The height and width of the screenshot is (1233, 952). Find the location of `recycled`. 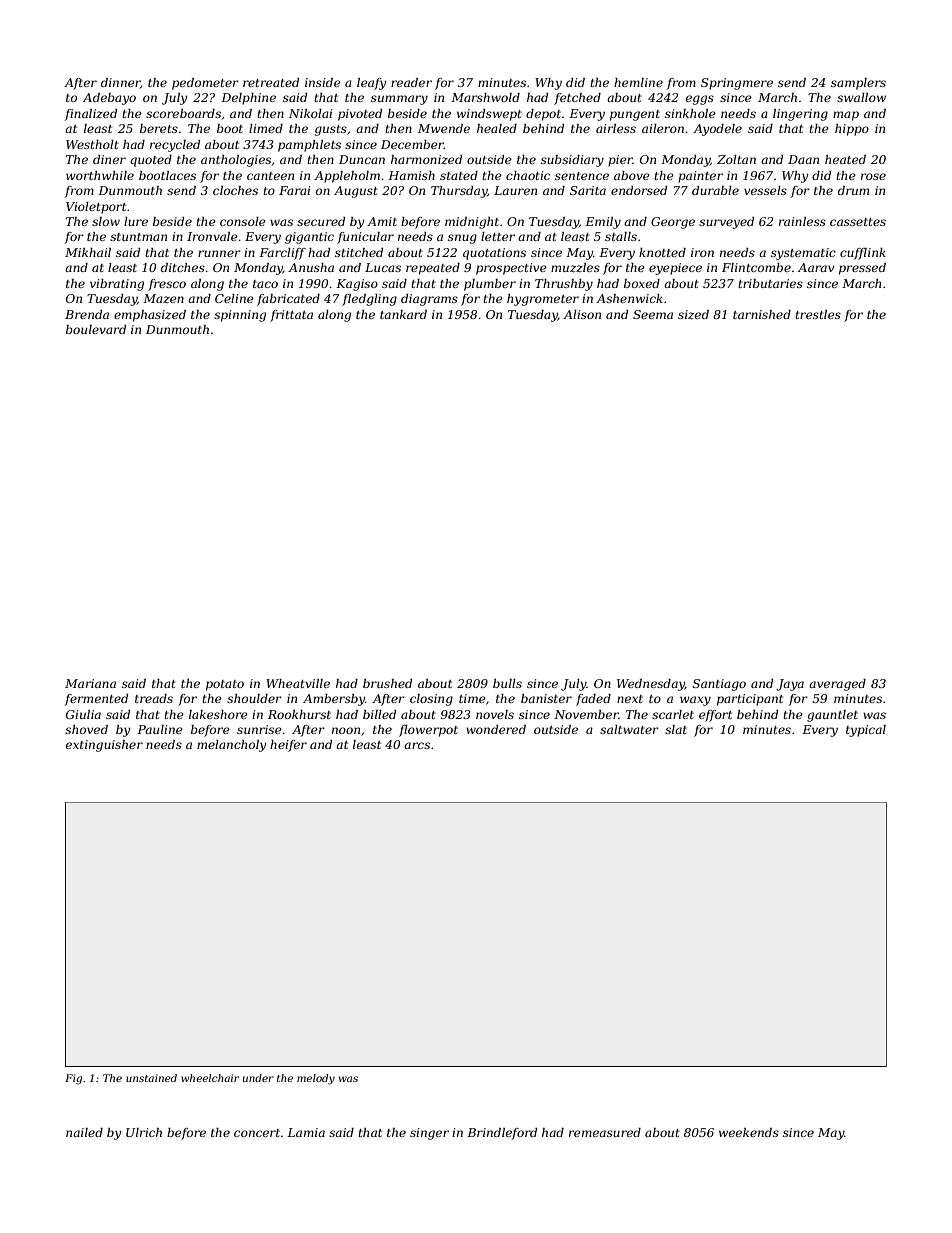

recycled is located at coordinates (175, 146).
